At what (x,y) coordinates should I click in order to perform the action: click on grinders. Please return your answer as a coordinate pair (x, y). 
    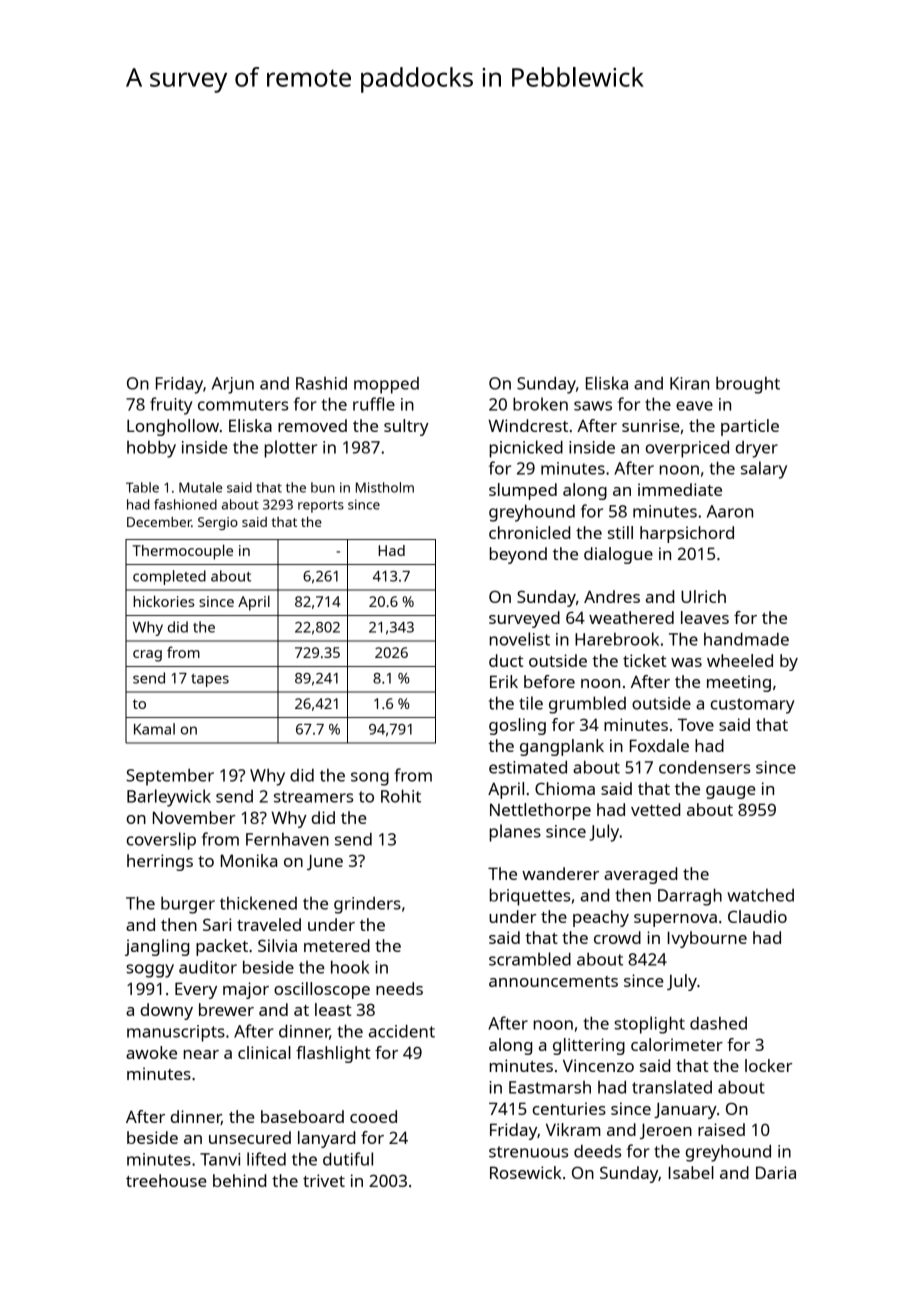
    Looking at the image, I should click on (367, 905).
